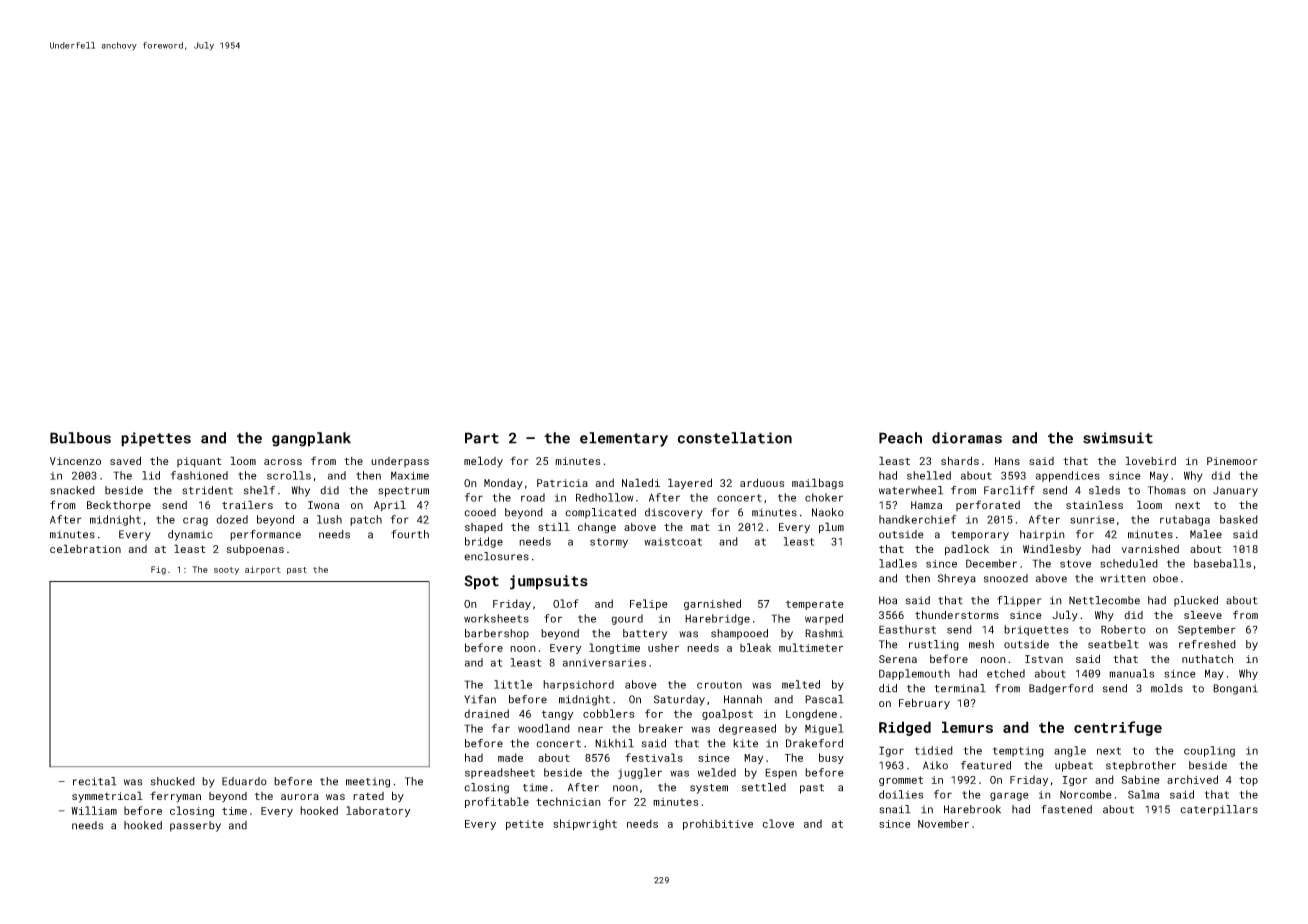 This screenshot has width=1308, height=924. What do you see at coordinates (719, 685) in the screenshot?
I see `crouton` at bounding box center [719, 685].
